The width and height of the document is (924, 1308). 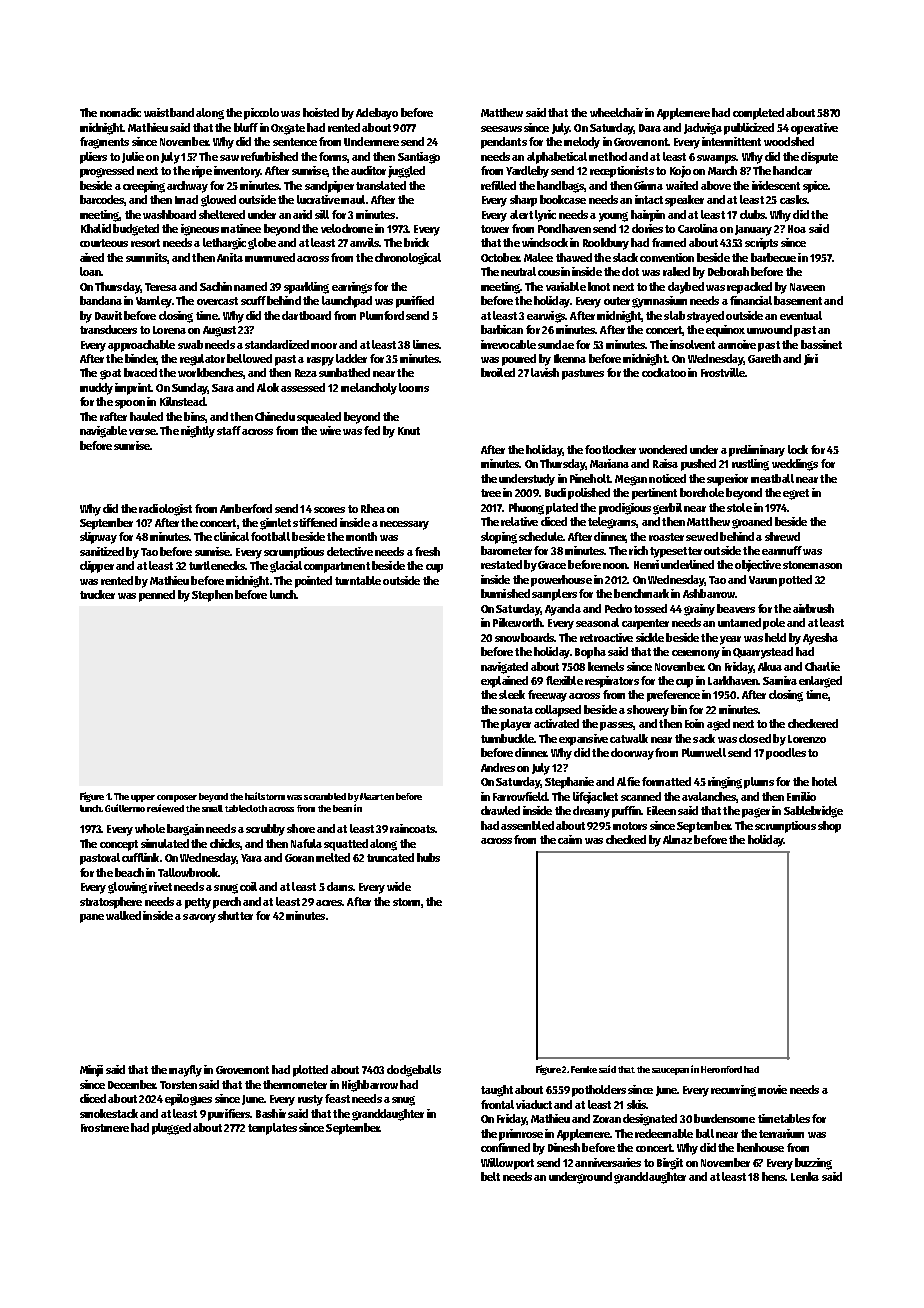 I want to click on weddings, so click(x=795, y=465).
